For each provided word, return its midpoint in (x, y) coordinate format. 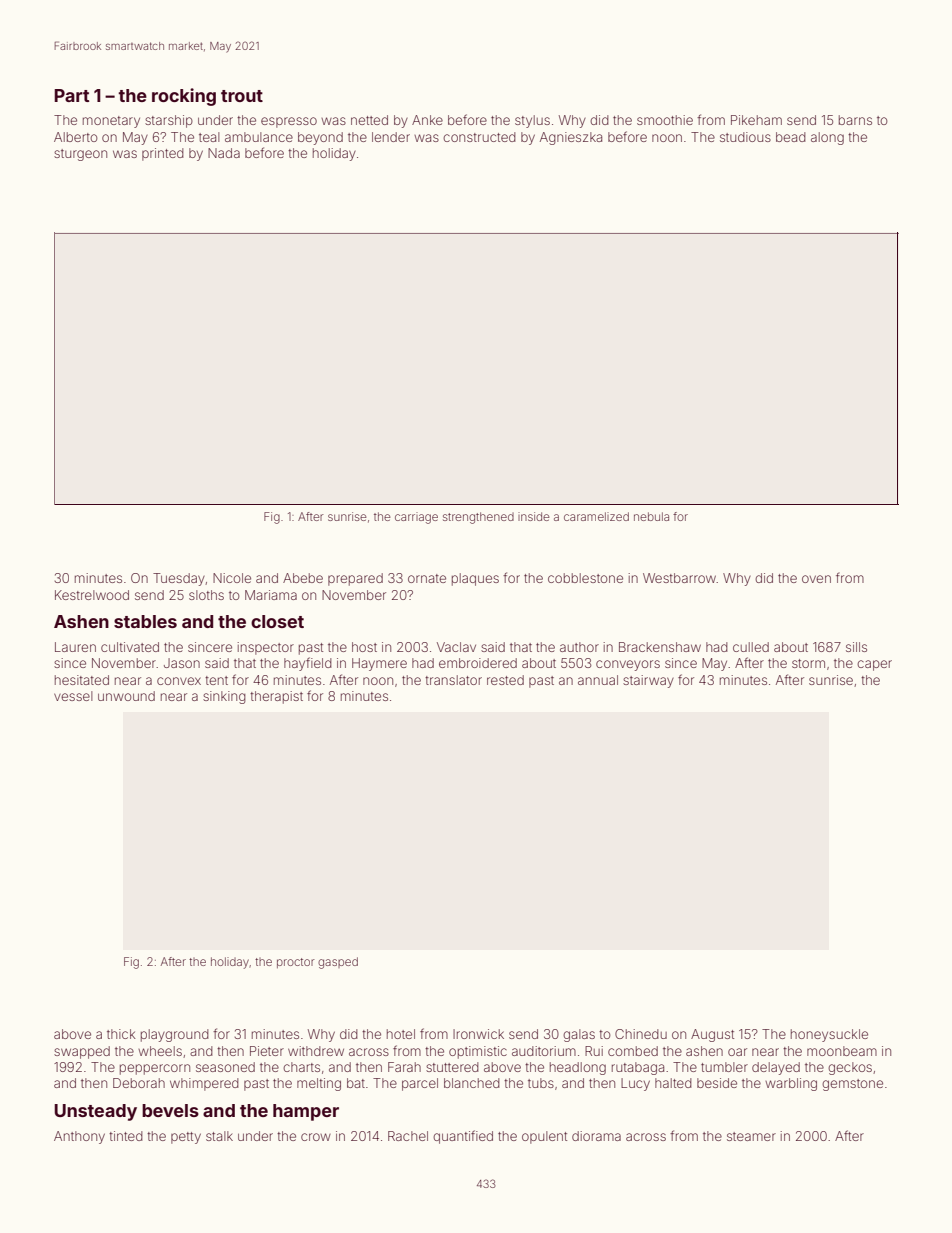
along (827, 138)
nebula (651, 516)
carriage (416, 518)
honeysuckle (829, 1035)
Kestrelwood (92, 595)
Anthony (79, 1137)
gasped (338, 963)
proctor (296, 963)
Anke (427, 120)
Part (71, 95)
